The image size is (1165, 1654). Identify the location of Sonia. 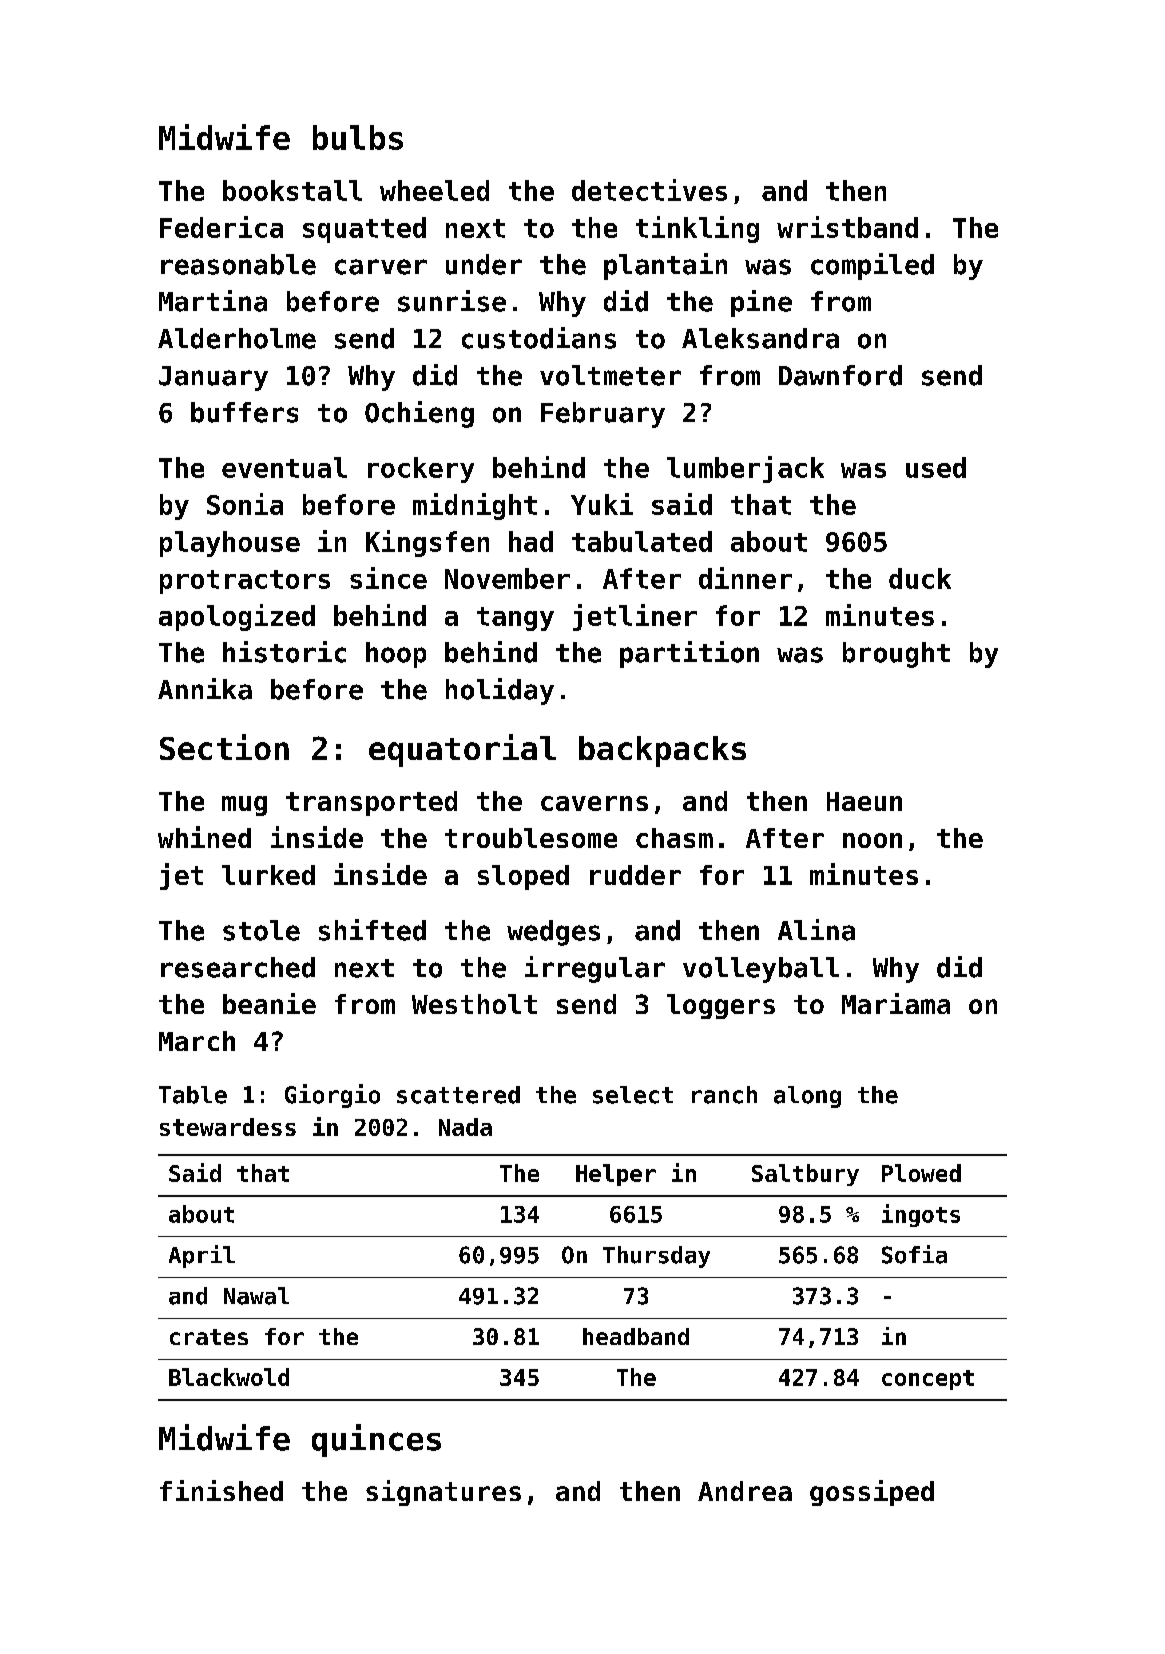
(245, 504).
